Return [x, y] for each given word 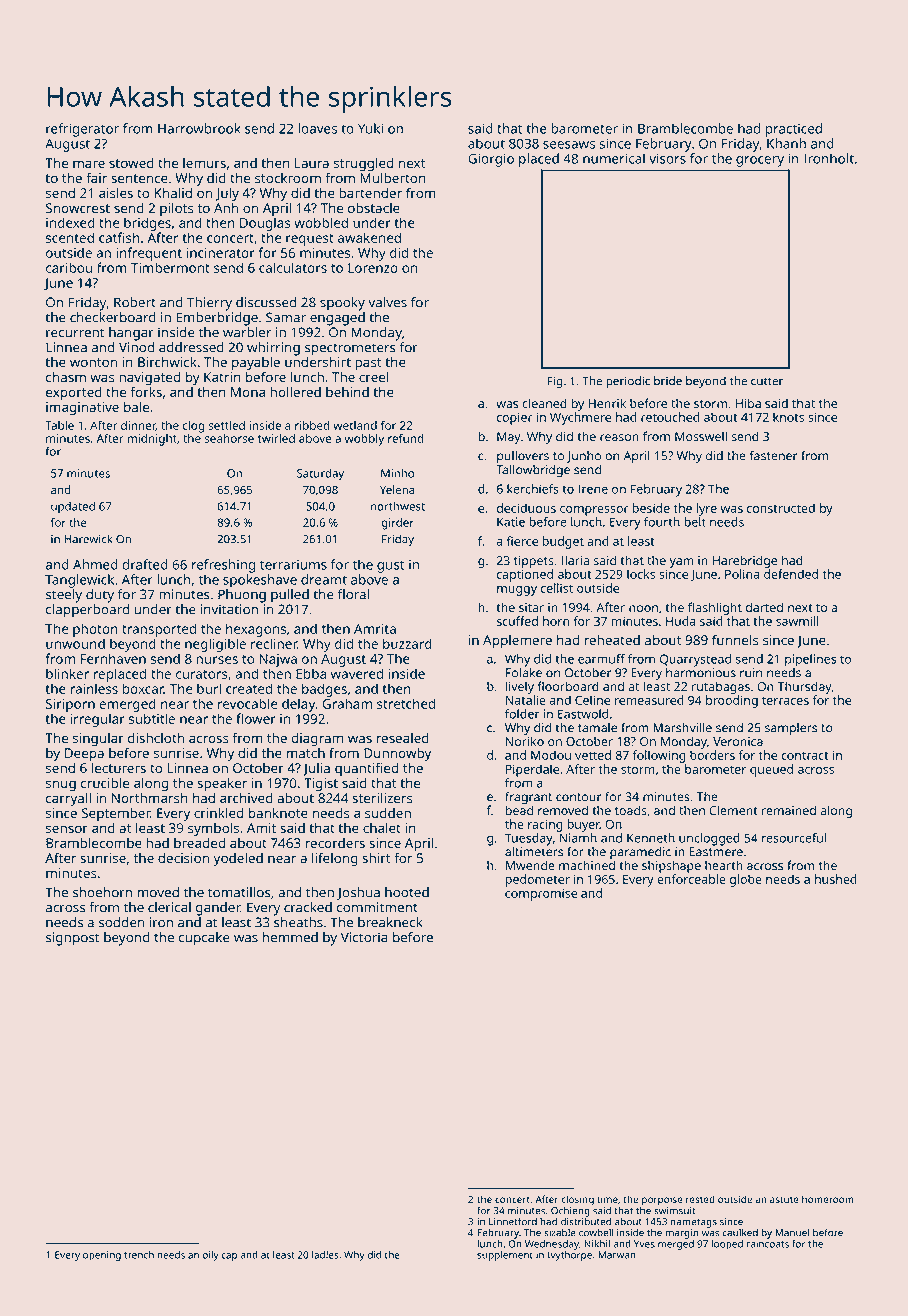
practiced [794, 130]
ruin [751, 673]
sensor [67, 829]
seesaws [569, 145]
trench [139, 1255]
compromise [541, 894]
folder [522, 714]
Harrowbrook [199, 128]
